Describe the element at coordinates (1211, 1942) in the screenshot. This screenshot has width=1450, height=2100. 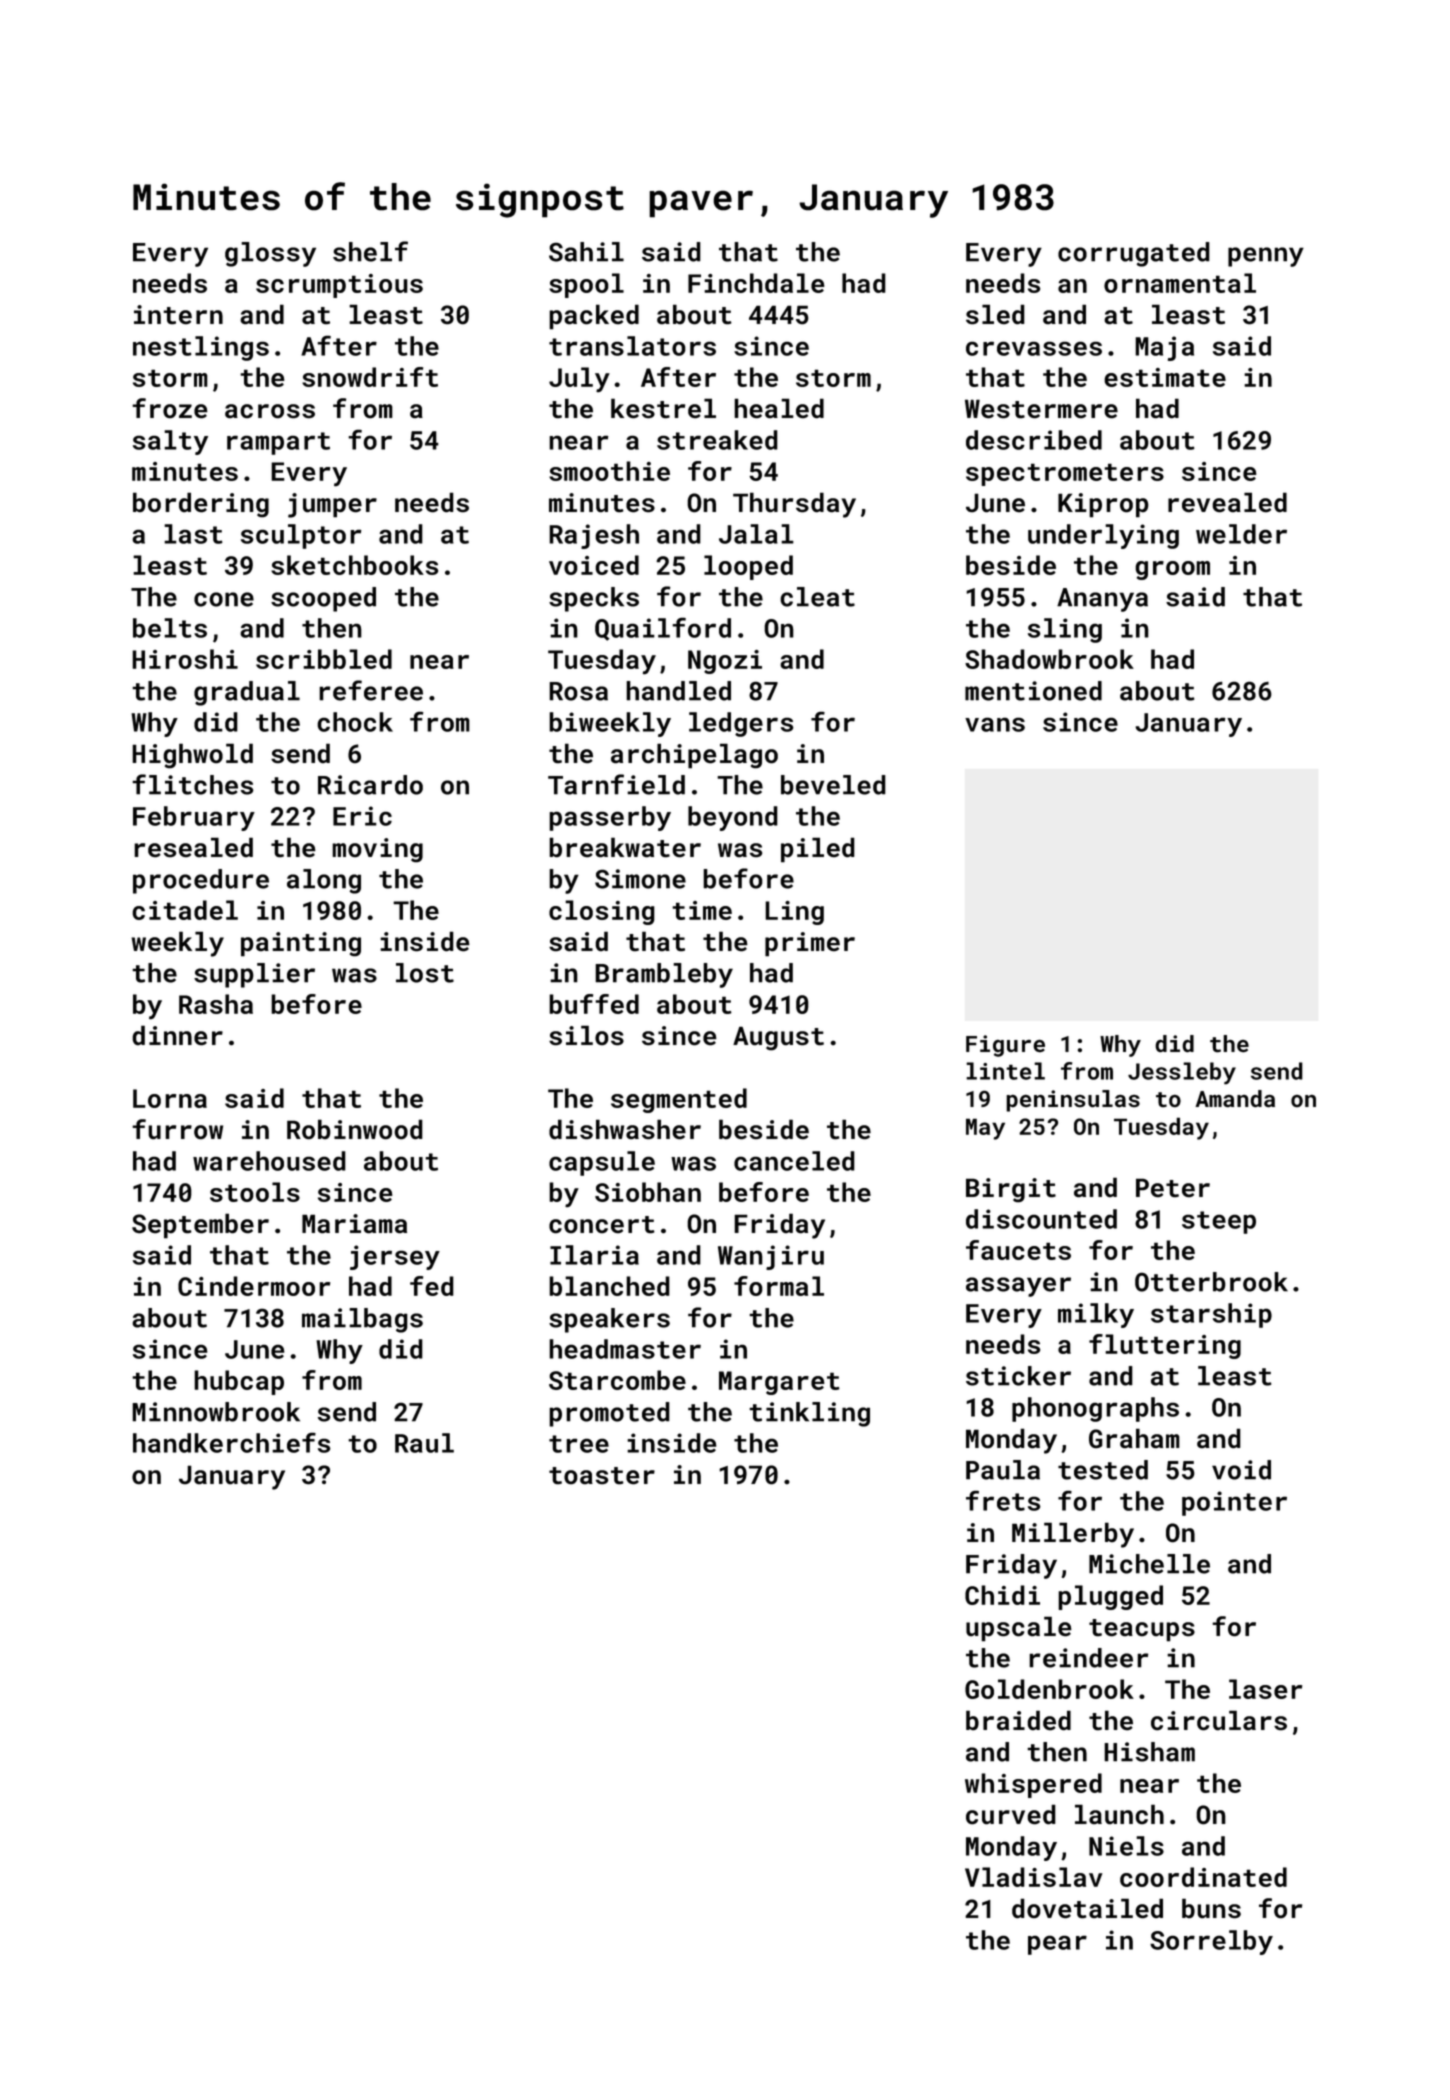
I see `Sorrelby` at that location.
